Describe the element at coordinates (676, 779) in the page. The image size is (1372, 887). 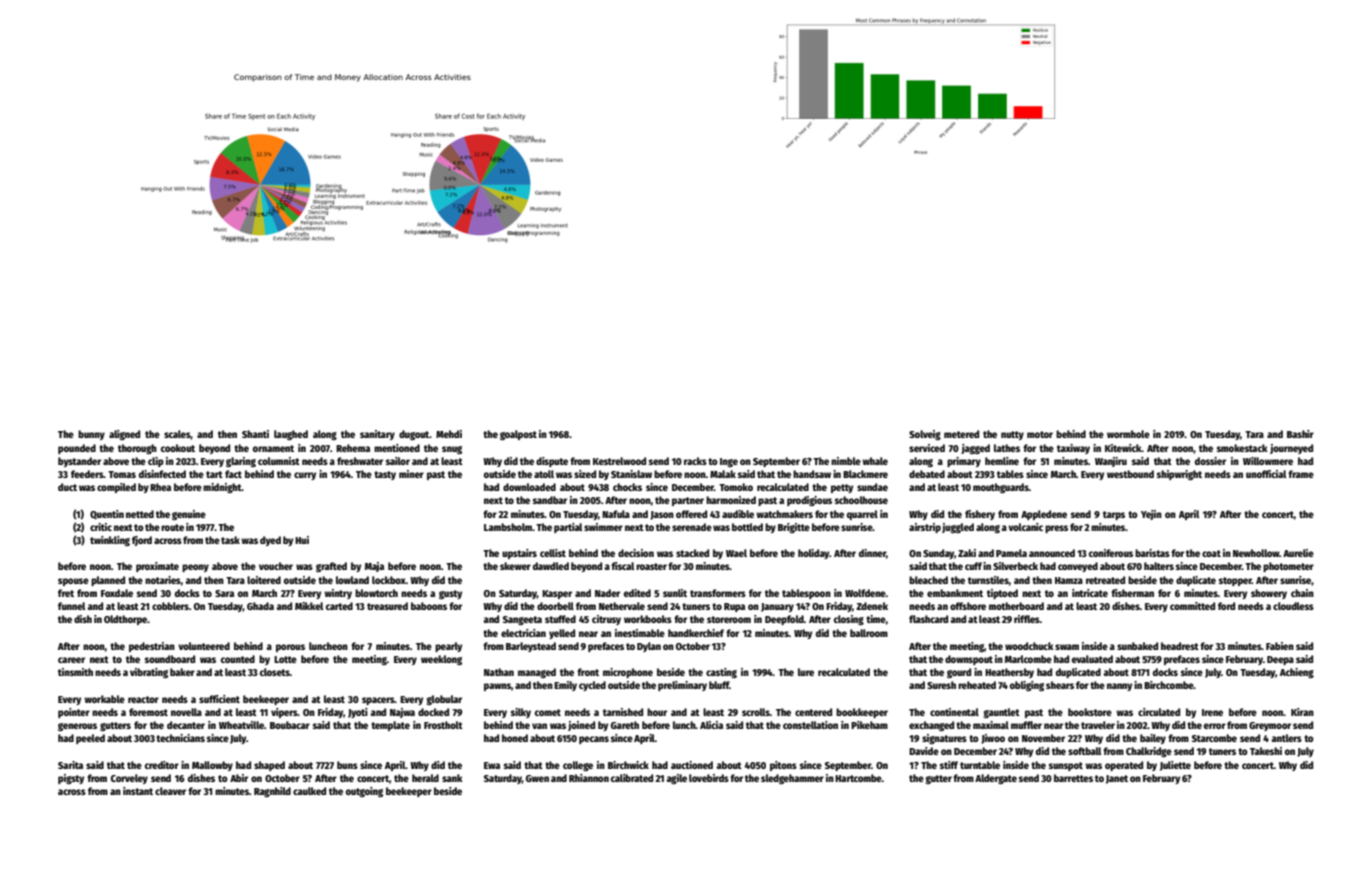
I see `agile` at that location.
